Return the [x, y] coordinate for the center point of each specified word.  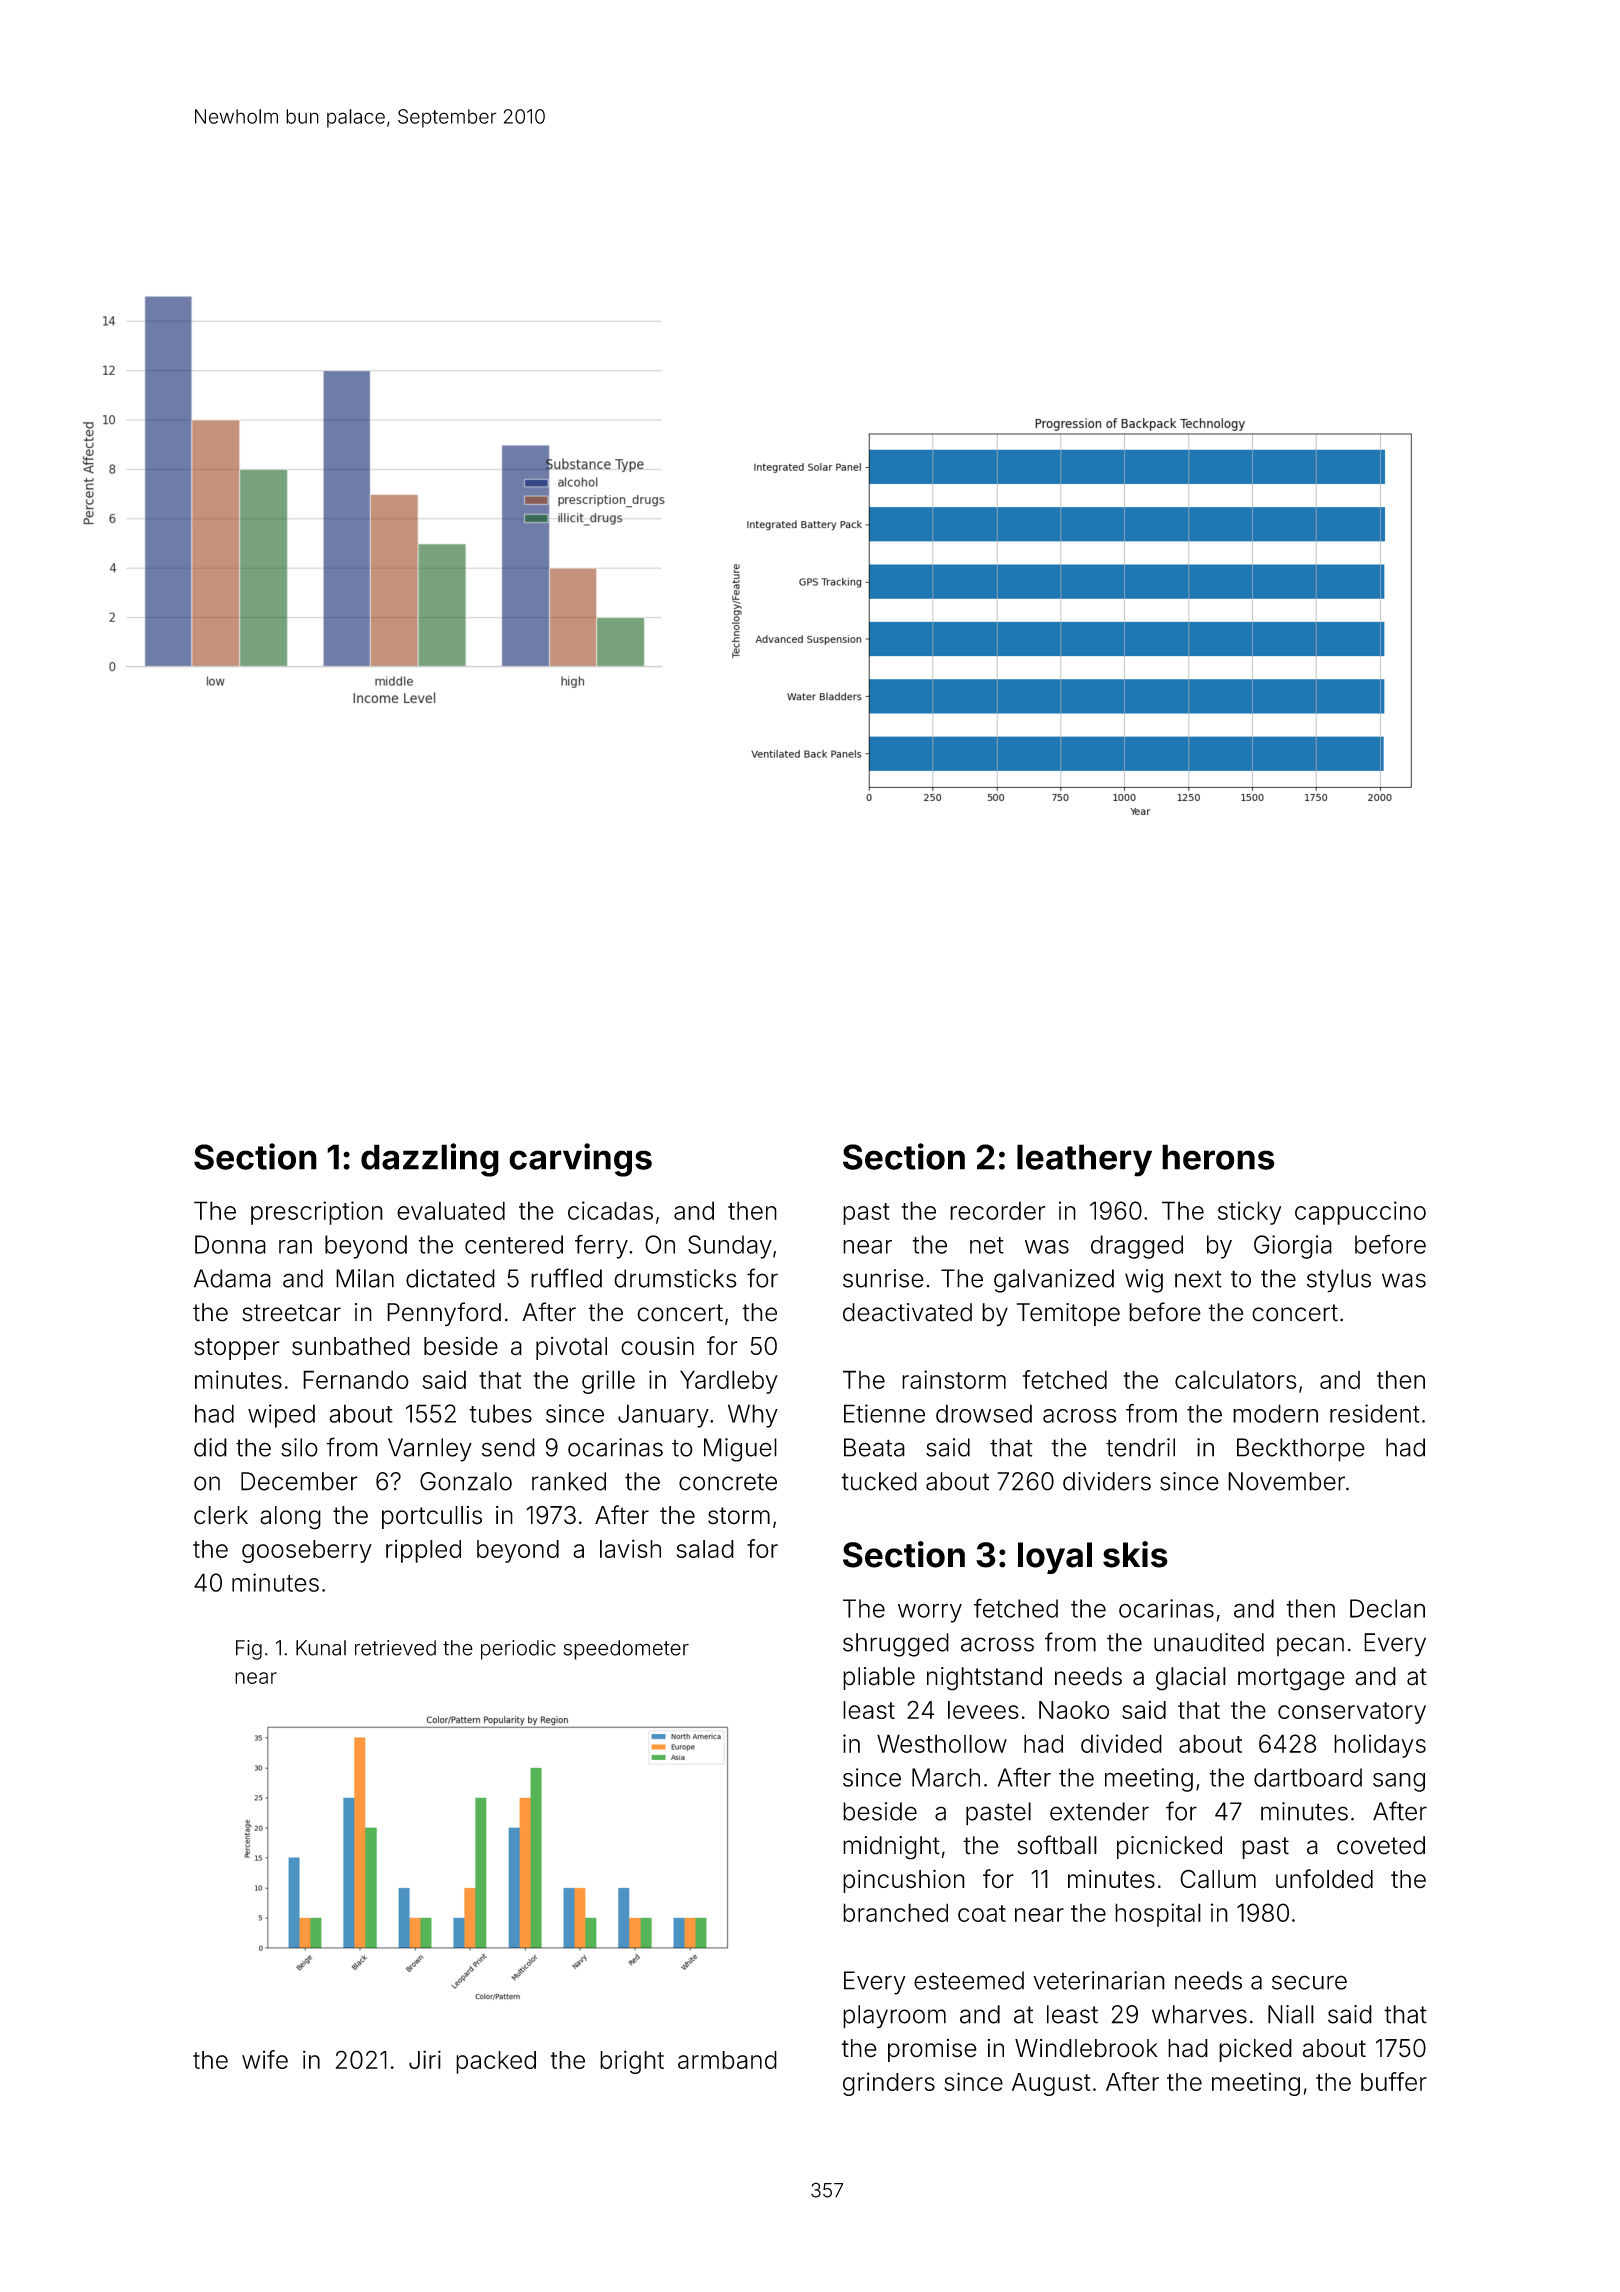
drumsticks [675, 1278]
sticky [1249, 1213]
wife [265, 2059]
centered [514, 1244]
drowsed [984, 1413]
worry [930, 1613]
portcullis [432, 1517]
